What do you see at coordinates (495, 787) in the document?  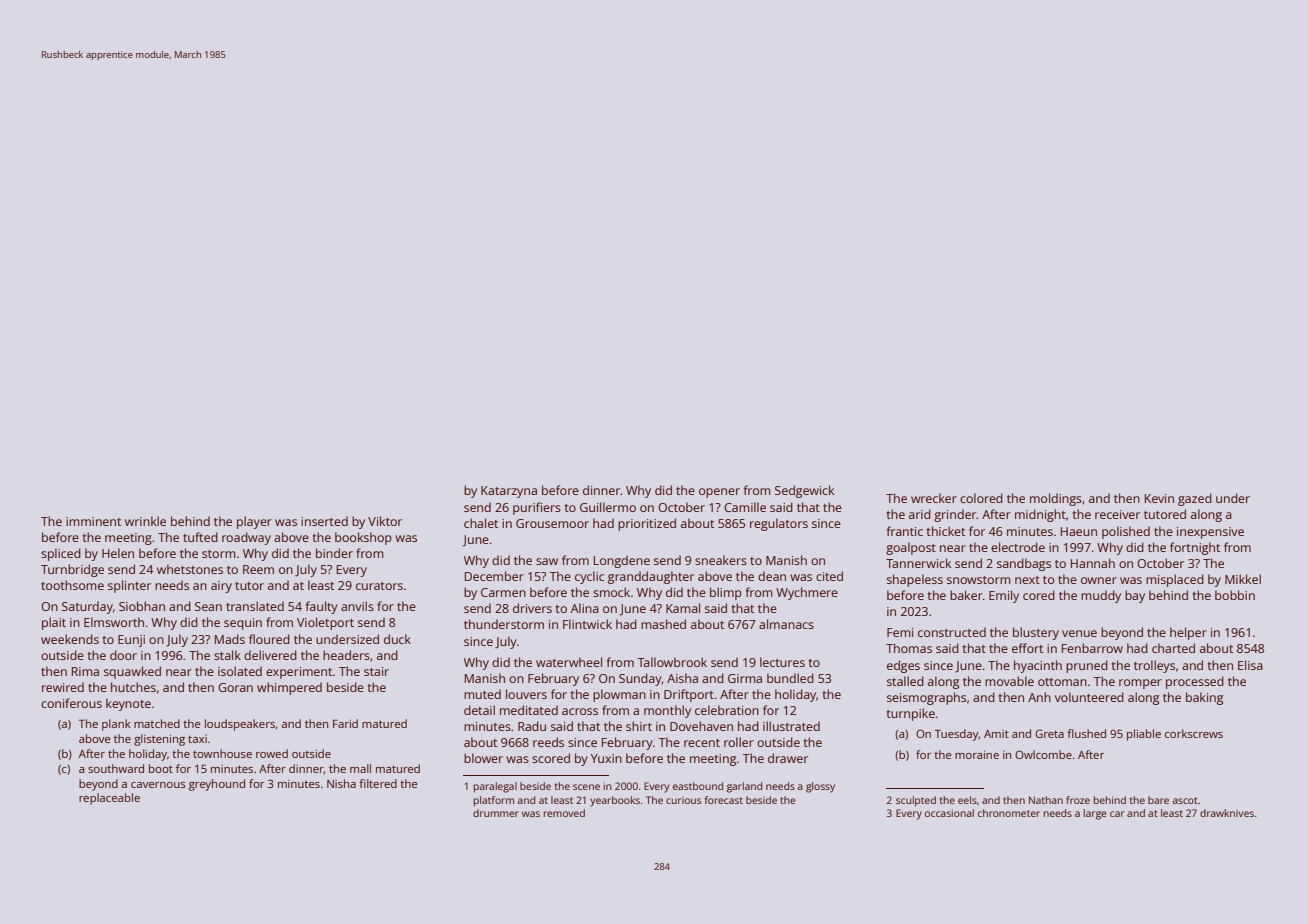 I see `paralegal` at bounding box center [495, 787].
